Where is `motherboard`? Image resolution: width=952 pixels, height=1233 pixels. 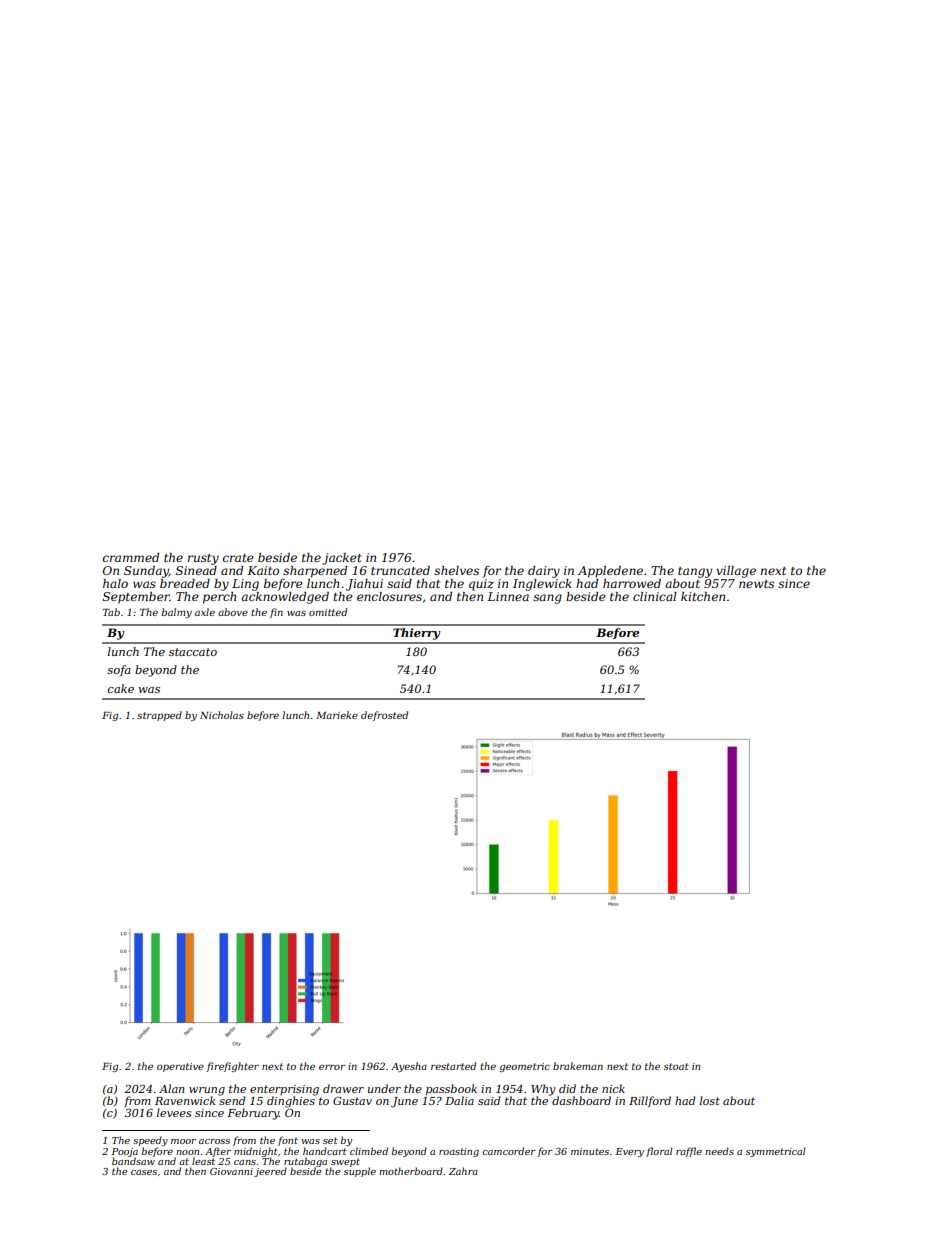
motherboard is located at coordinates (411, 1171).
